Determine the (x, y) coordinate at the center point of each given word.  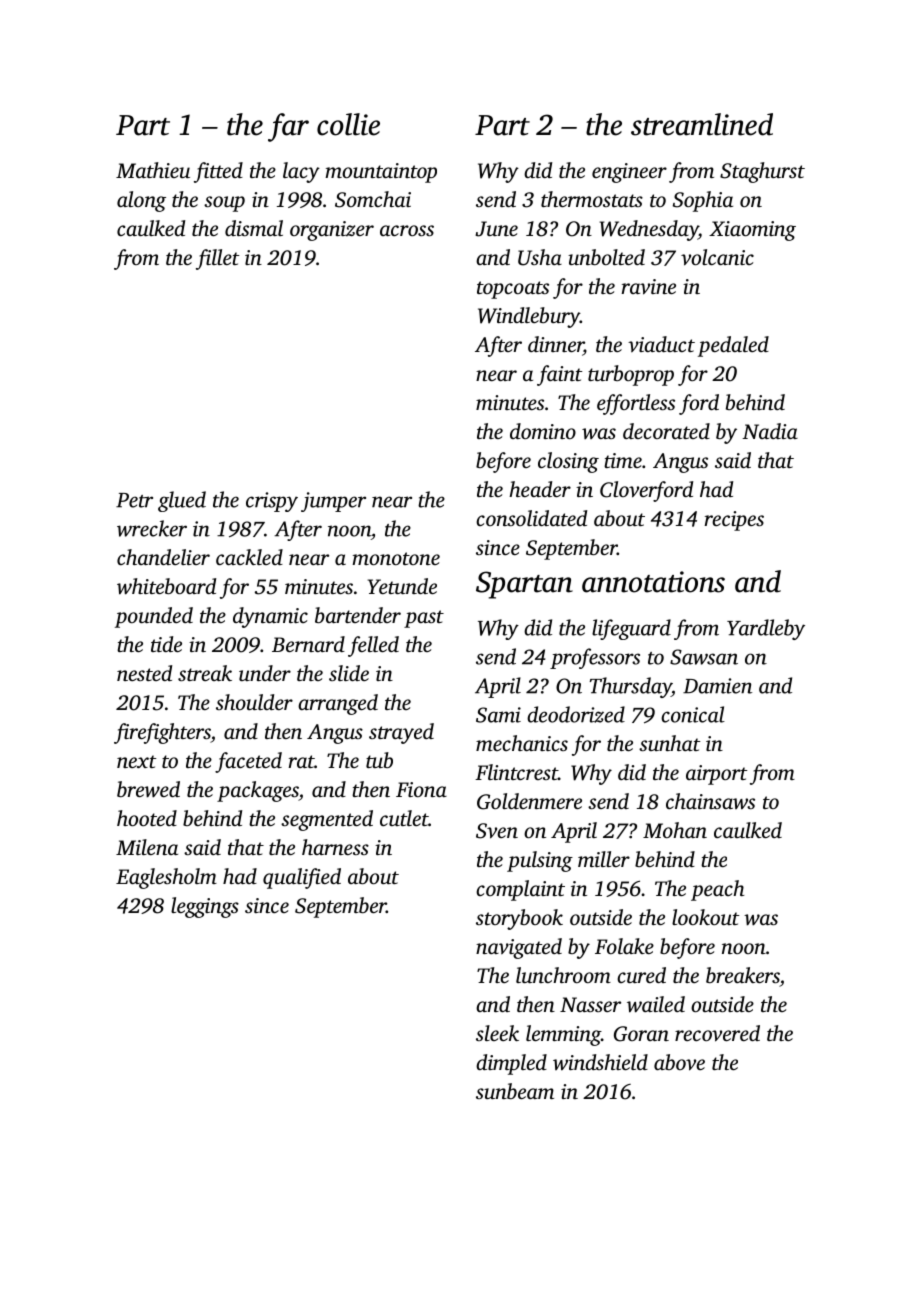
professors (595, 658)
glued (182, 501)
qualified (302, 878)
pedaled (733, 346)
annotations (653, 582)
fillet (217, 259)
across (407, 230)
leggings (205, 907)
